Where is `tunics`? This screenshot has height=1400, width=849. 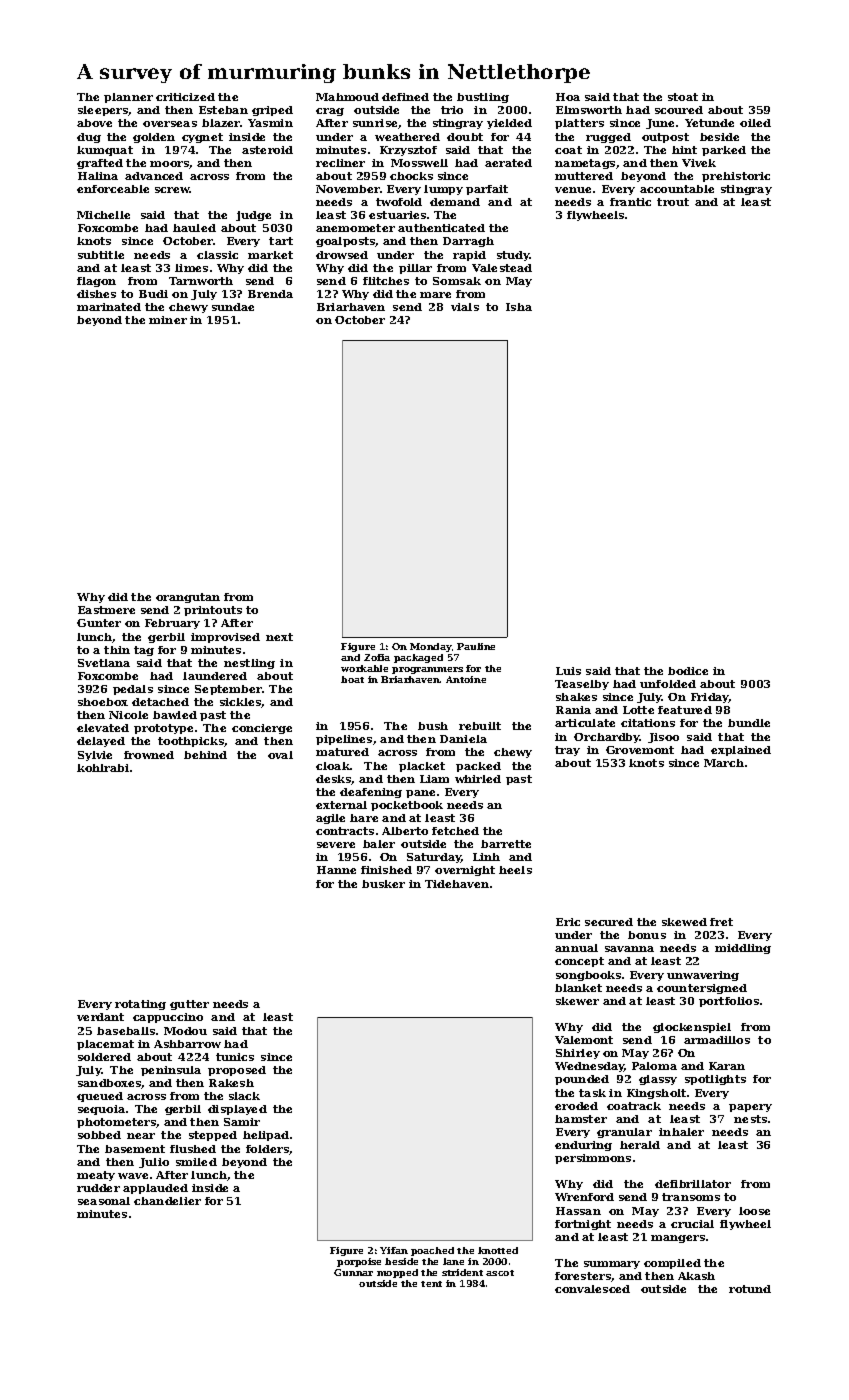
tunics is located at coordinates (235, 1057).
